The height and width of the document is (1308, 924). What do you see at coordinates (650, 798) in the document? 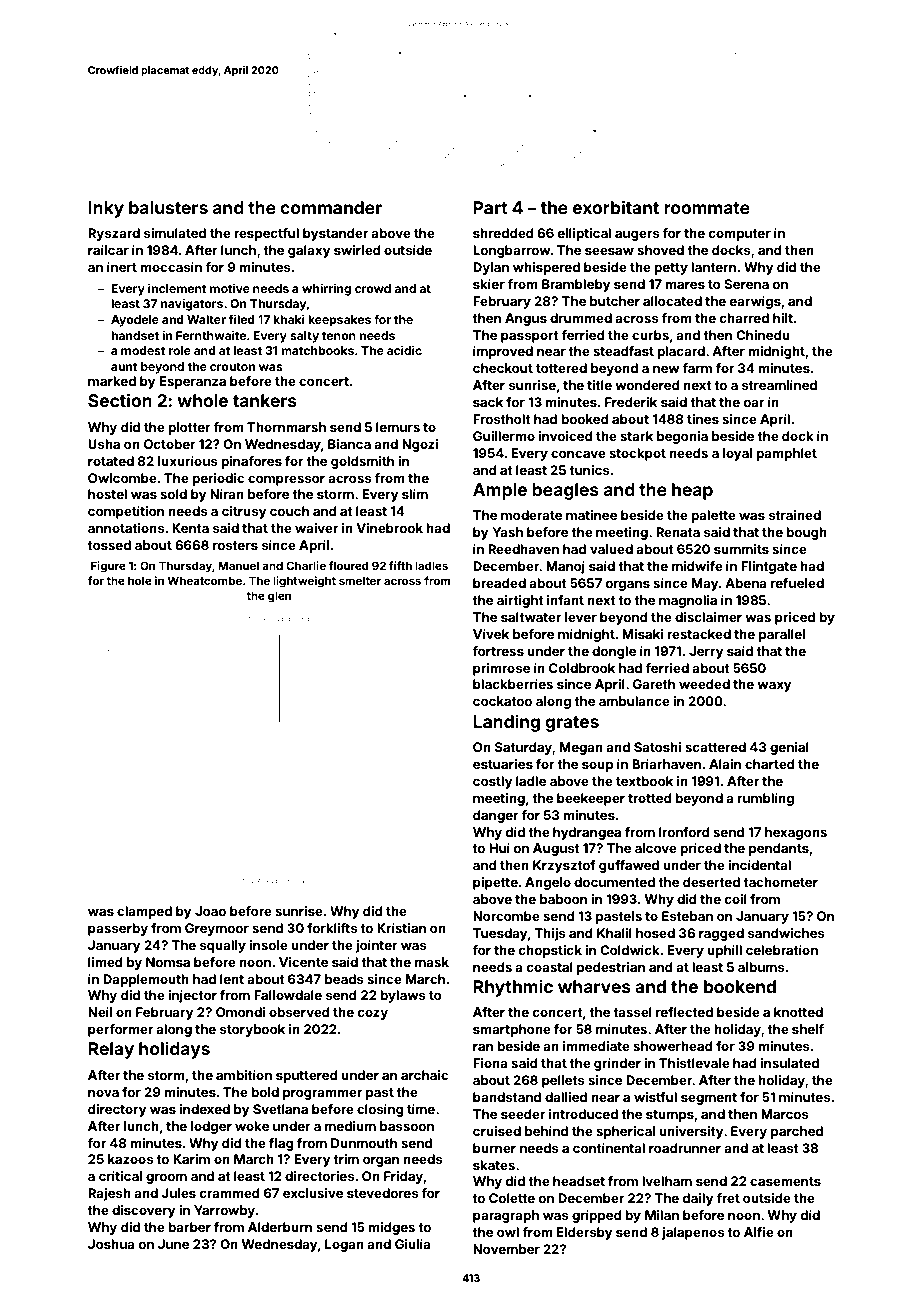
I see `trotted` at bounding box center [650, 798].
